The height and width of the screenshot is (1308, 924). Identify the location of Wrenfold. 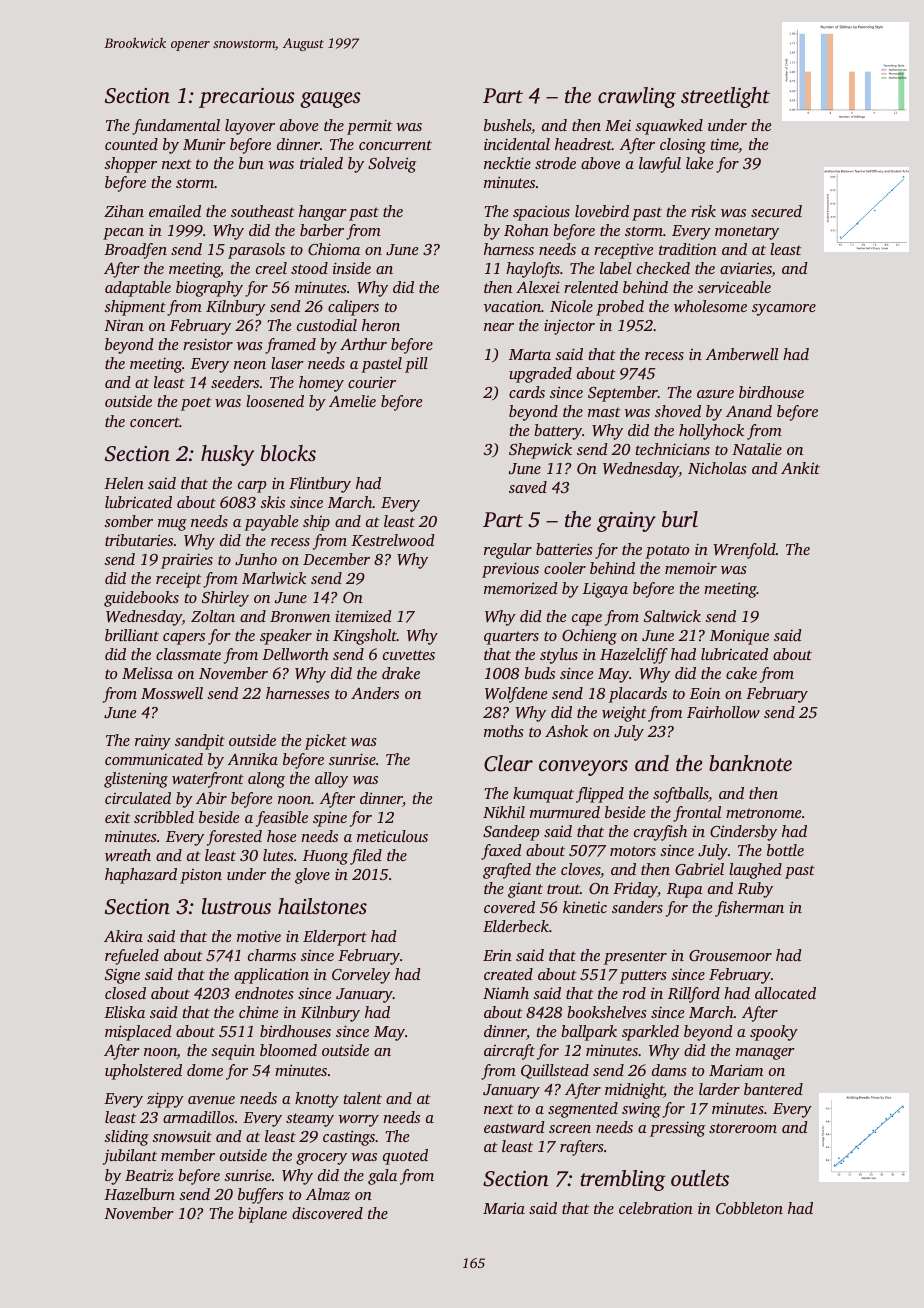
(744, 551).
